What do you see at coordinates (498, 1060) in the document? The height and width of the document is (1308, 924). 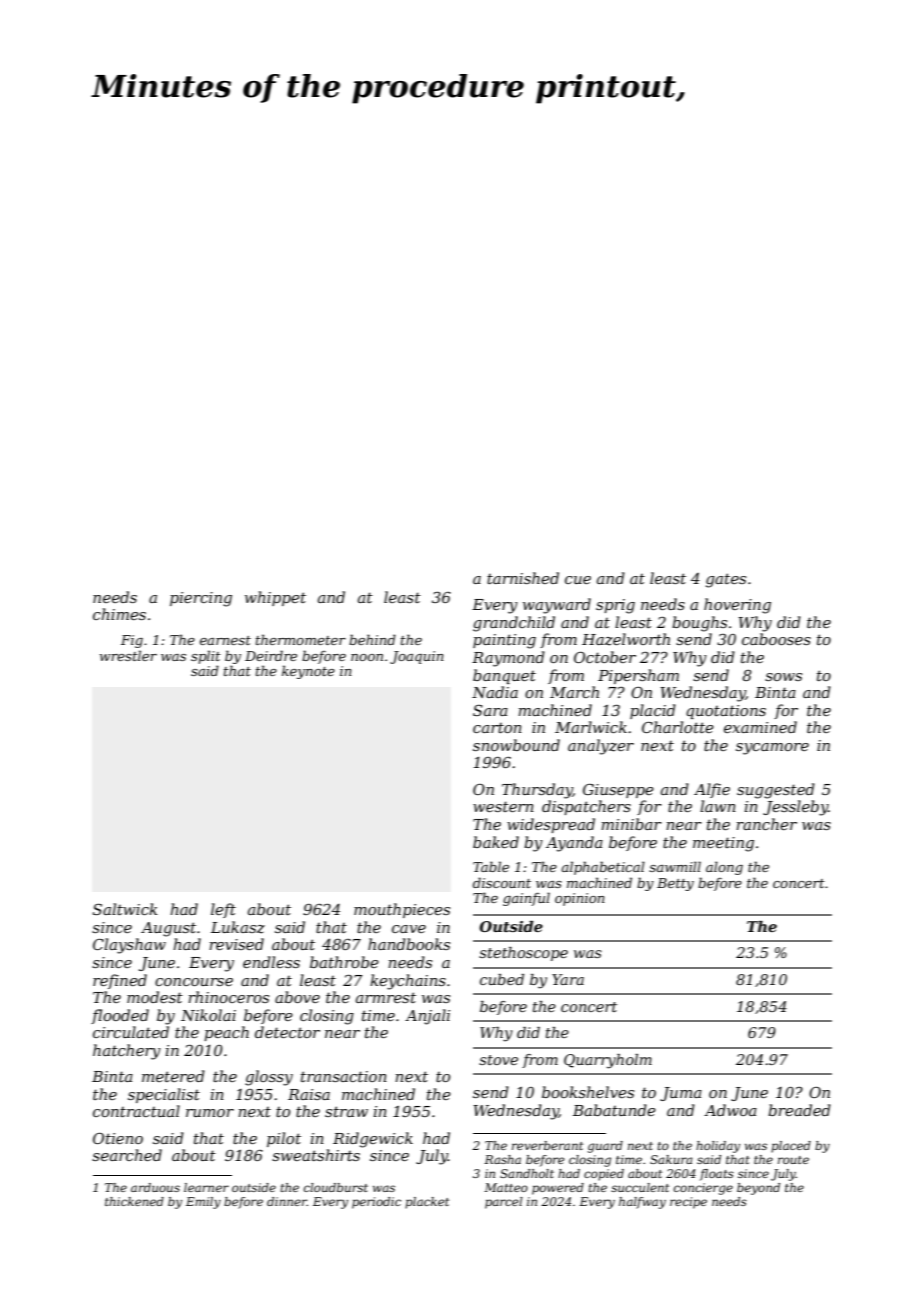 I see `stove` at bounding box center [498, 1060].
